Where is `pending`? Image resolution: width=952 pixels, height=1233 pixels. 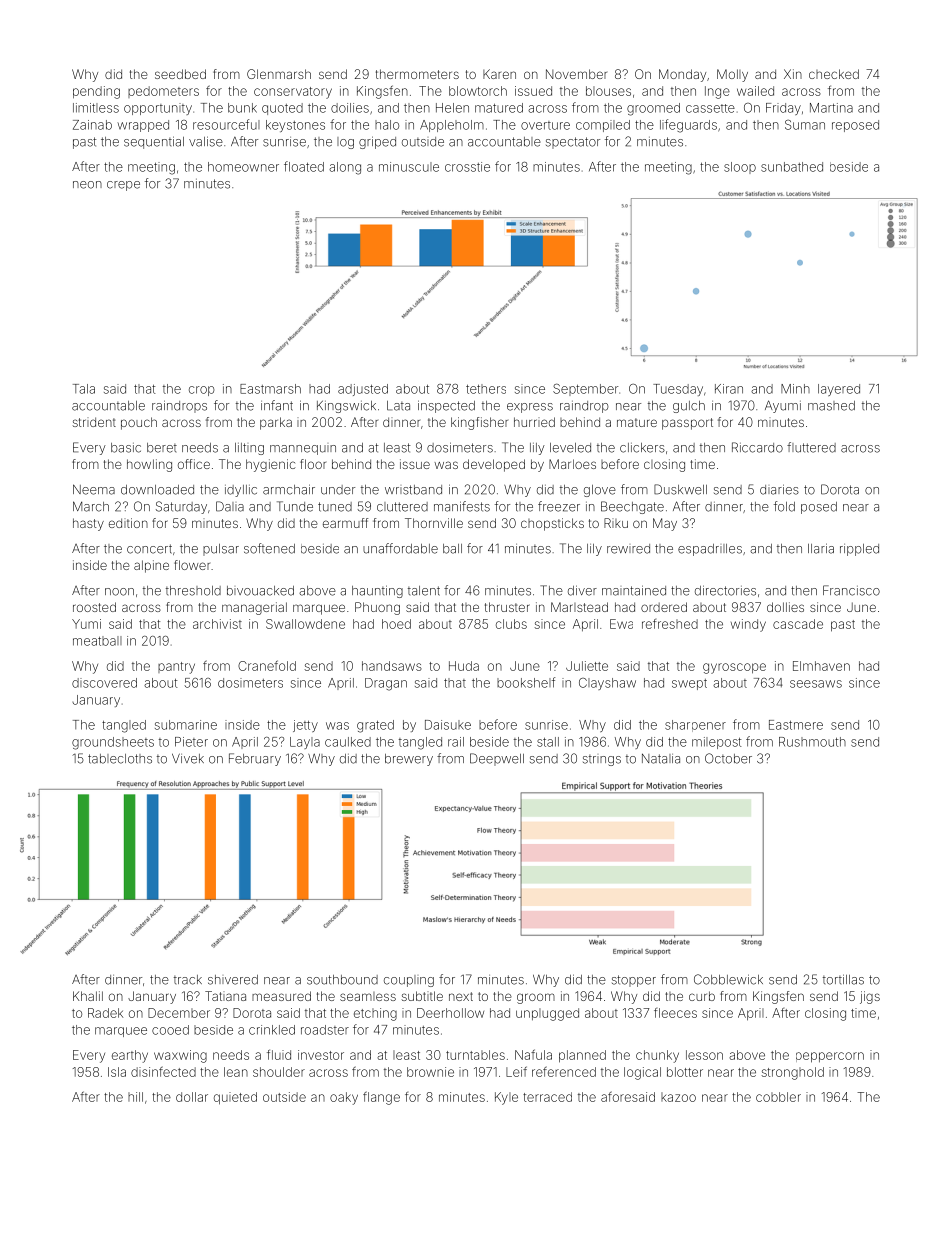
pending is located at coordinates (96, 92).
